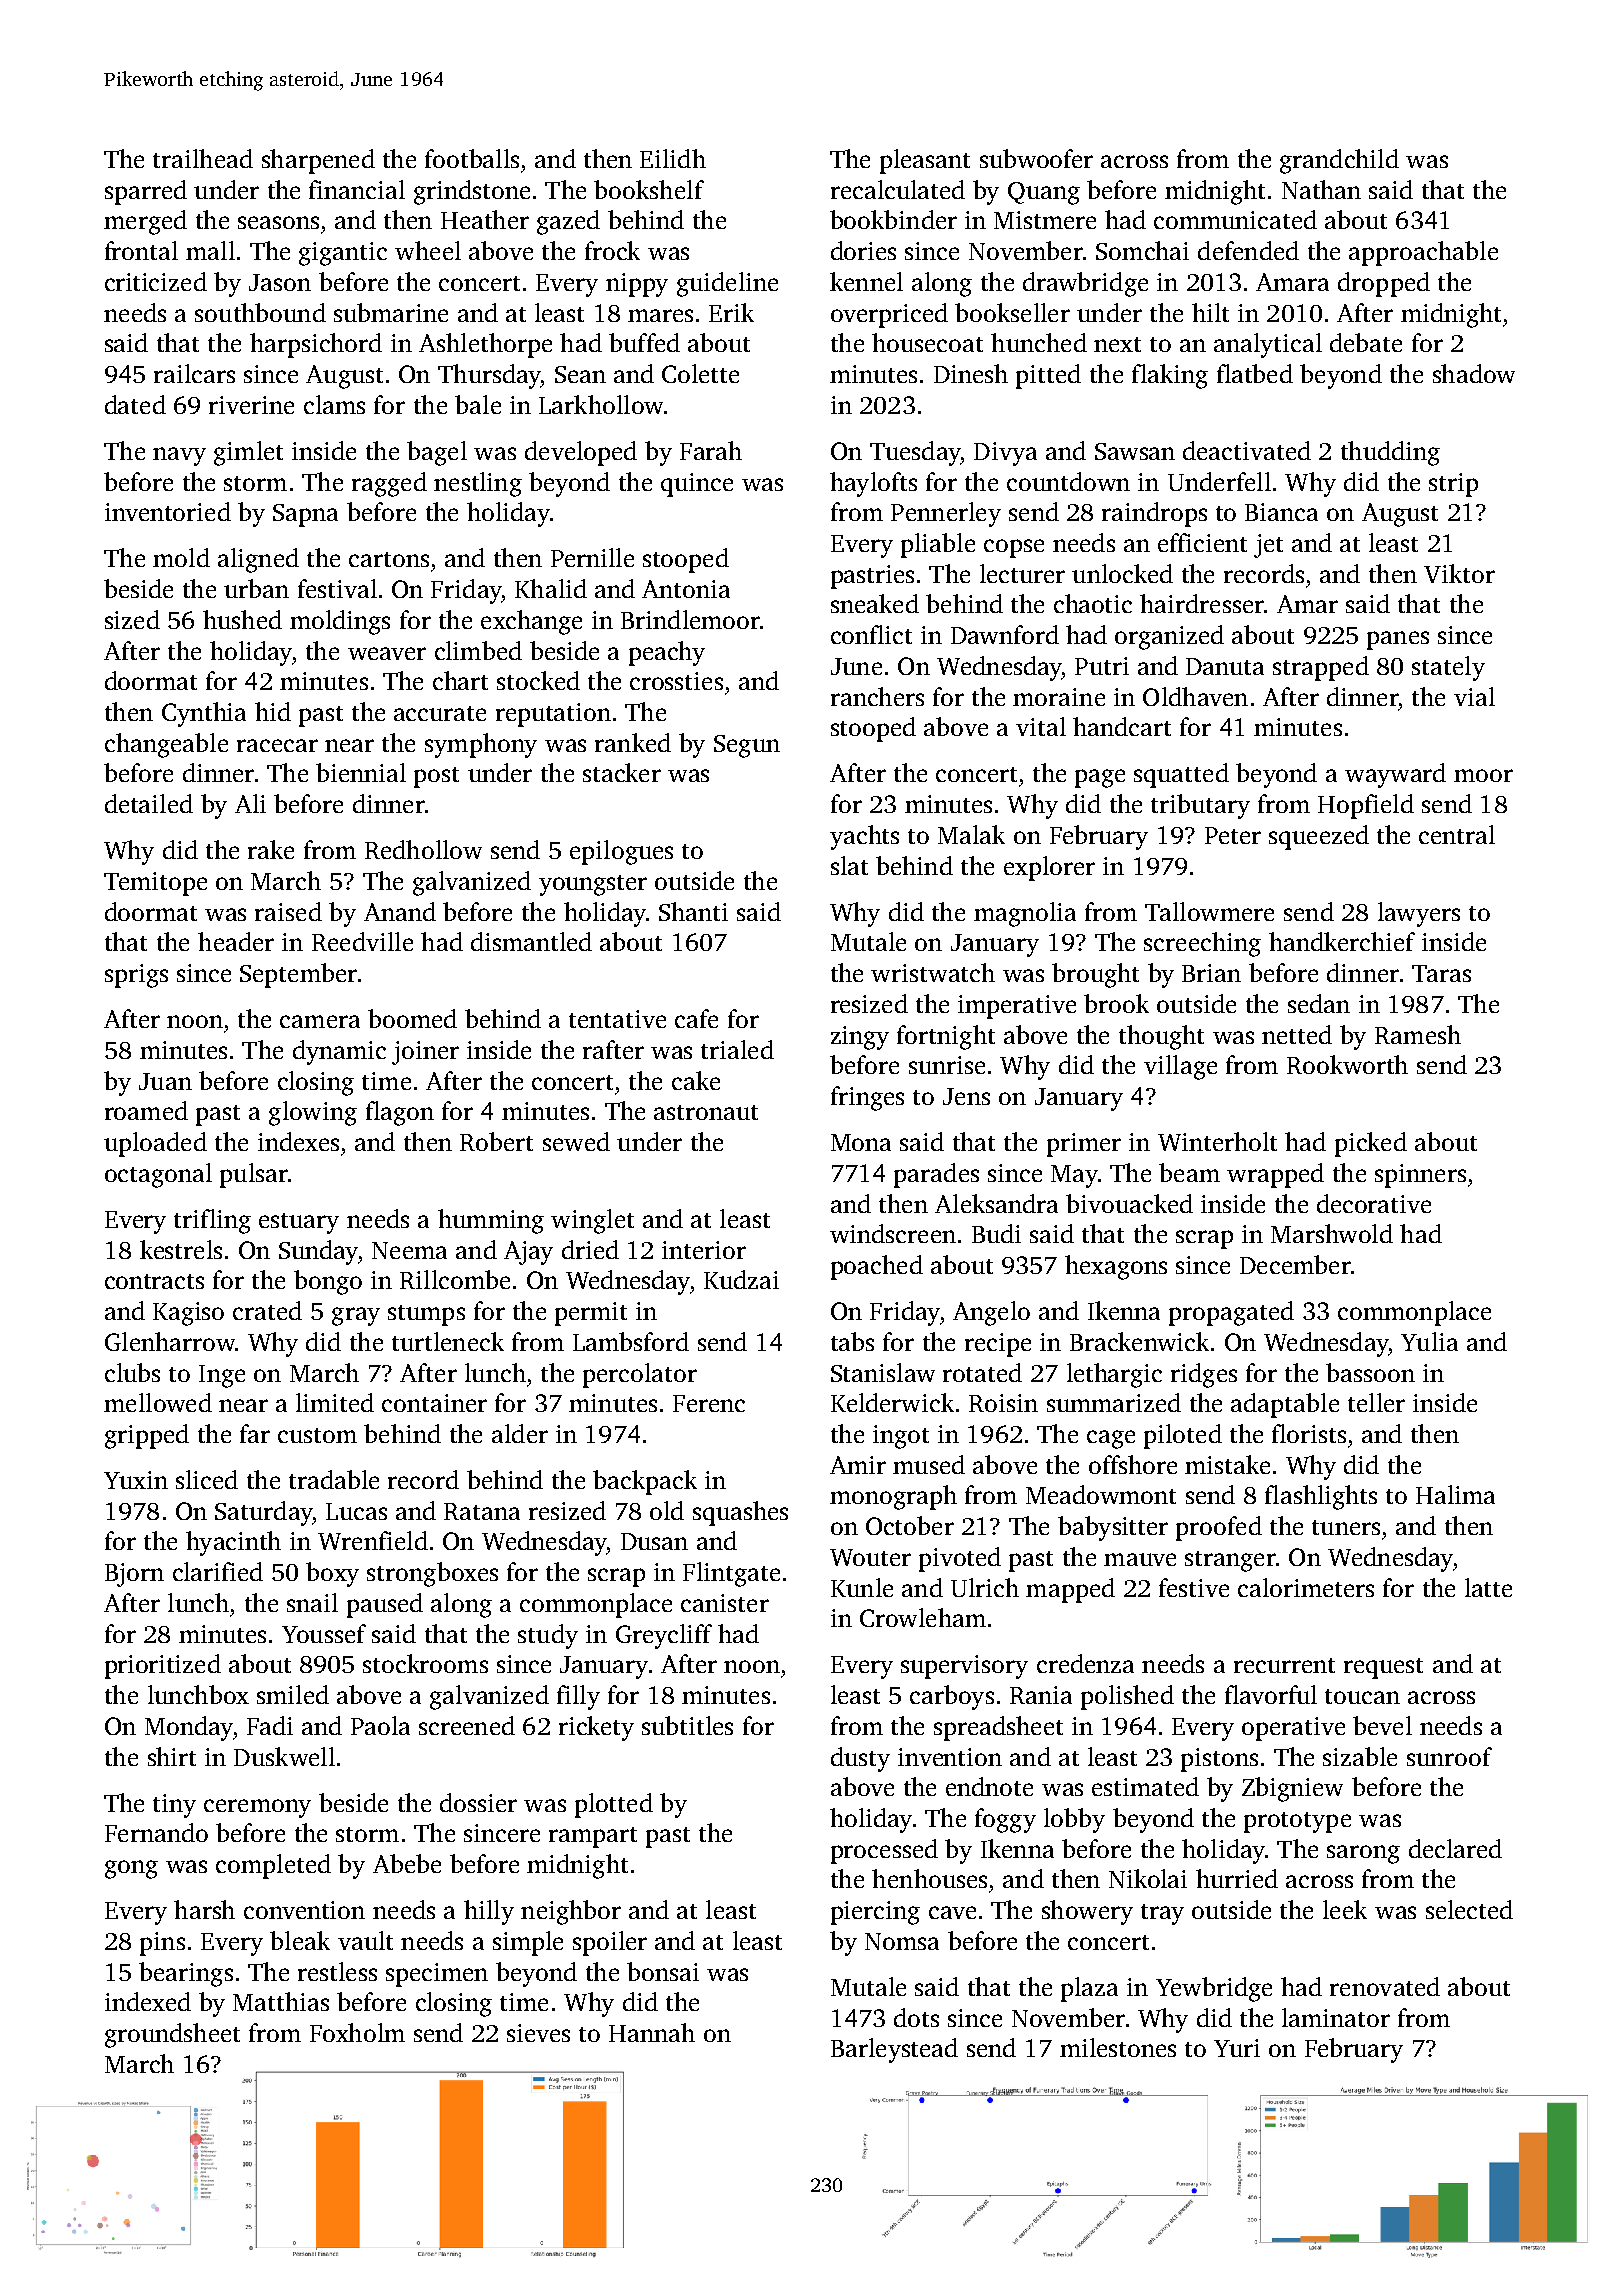  What do you see at coordinates (134, 1575) in the document?
I see `Bjorn` at bounding box center [134, 1575].
